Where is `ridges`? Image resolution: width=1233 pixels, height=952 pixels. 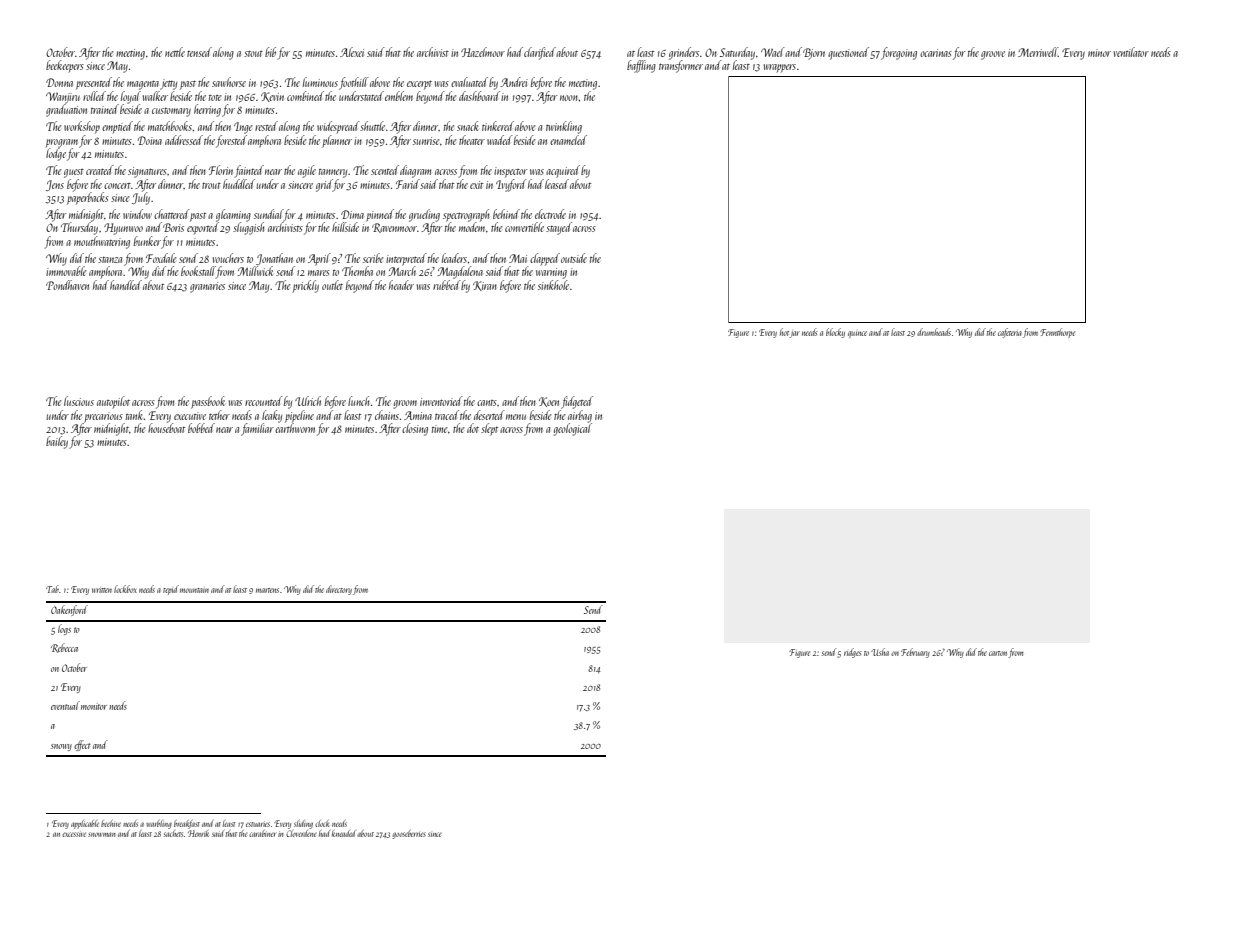 ridges is located at coordinates (853, 653).
